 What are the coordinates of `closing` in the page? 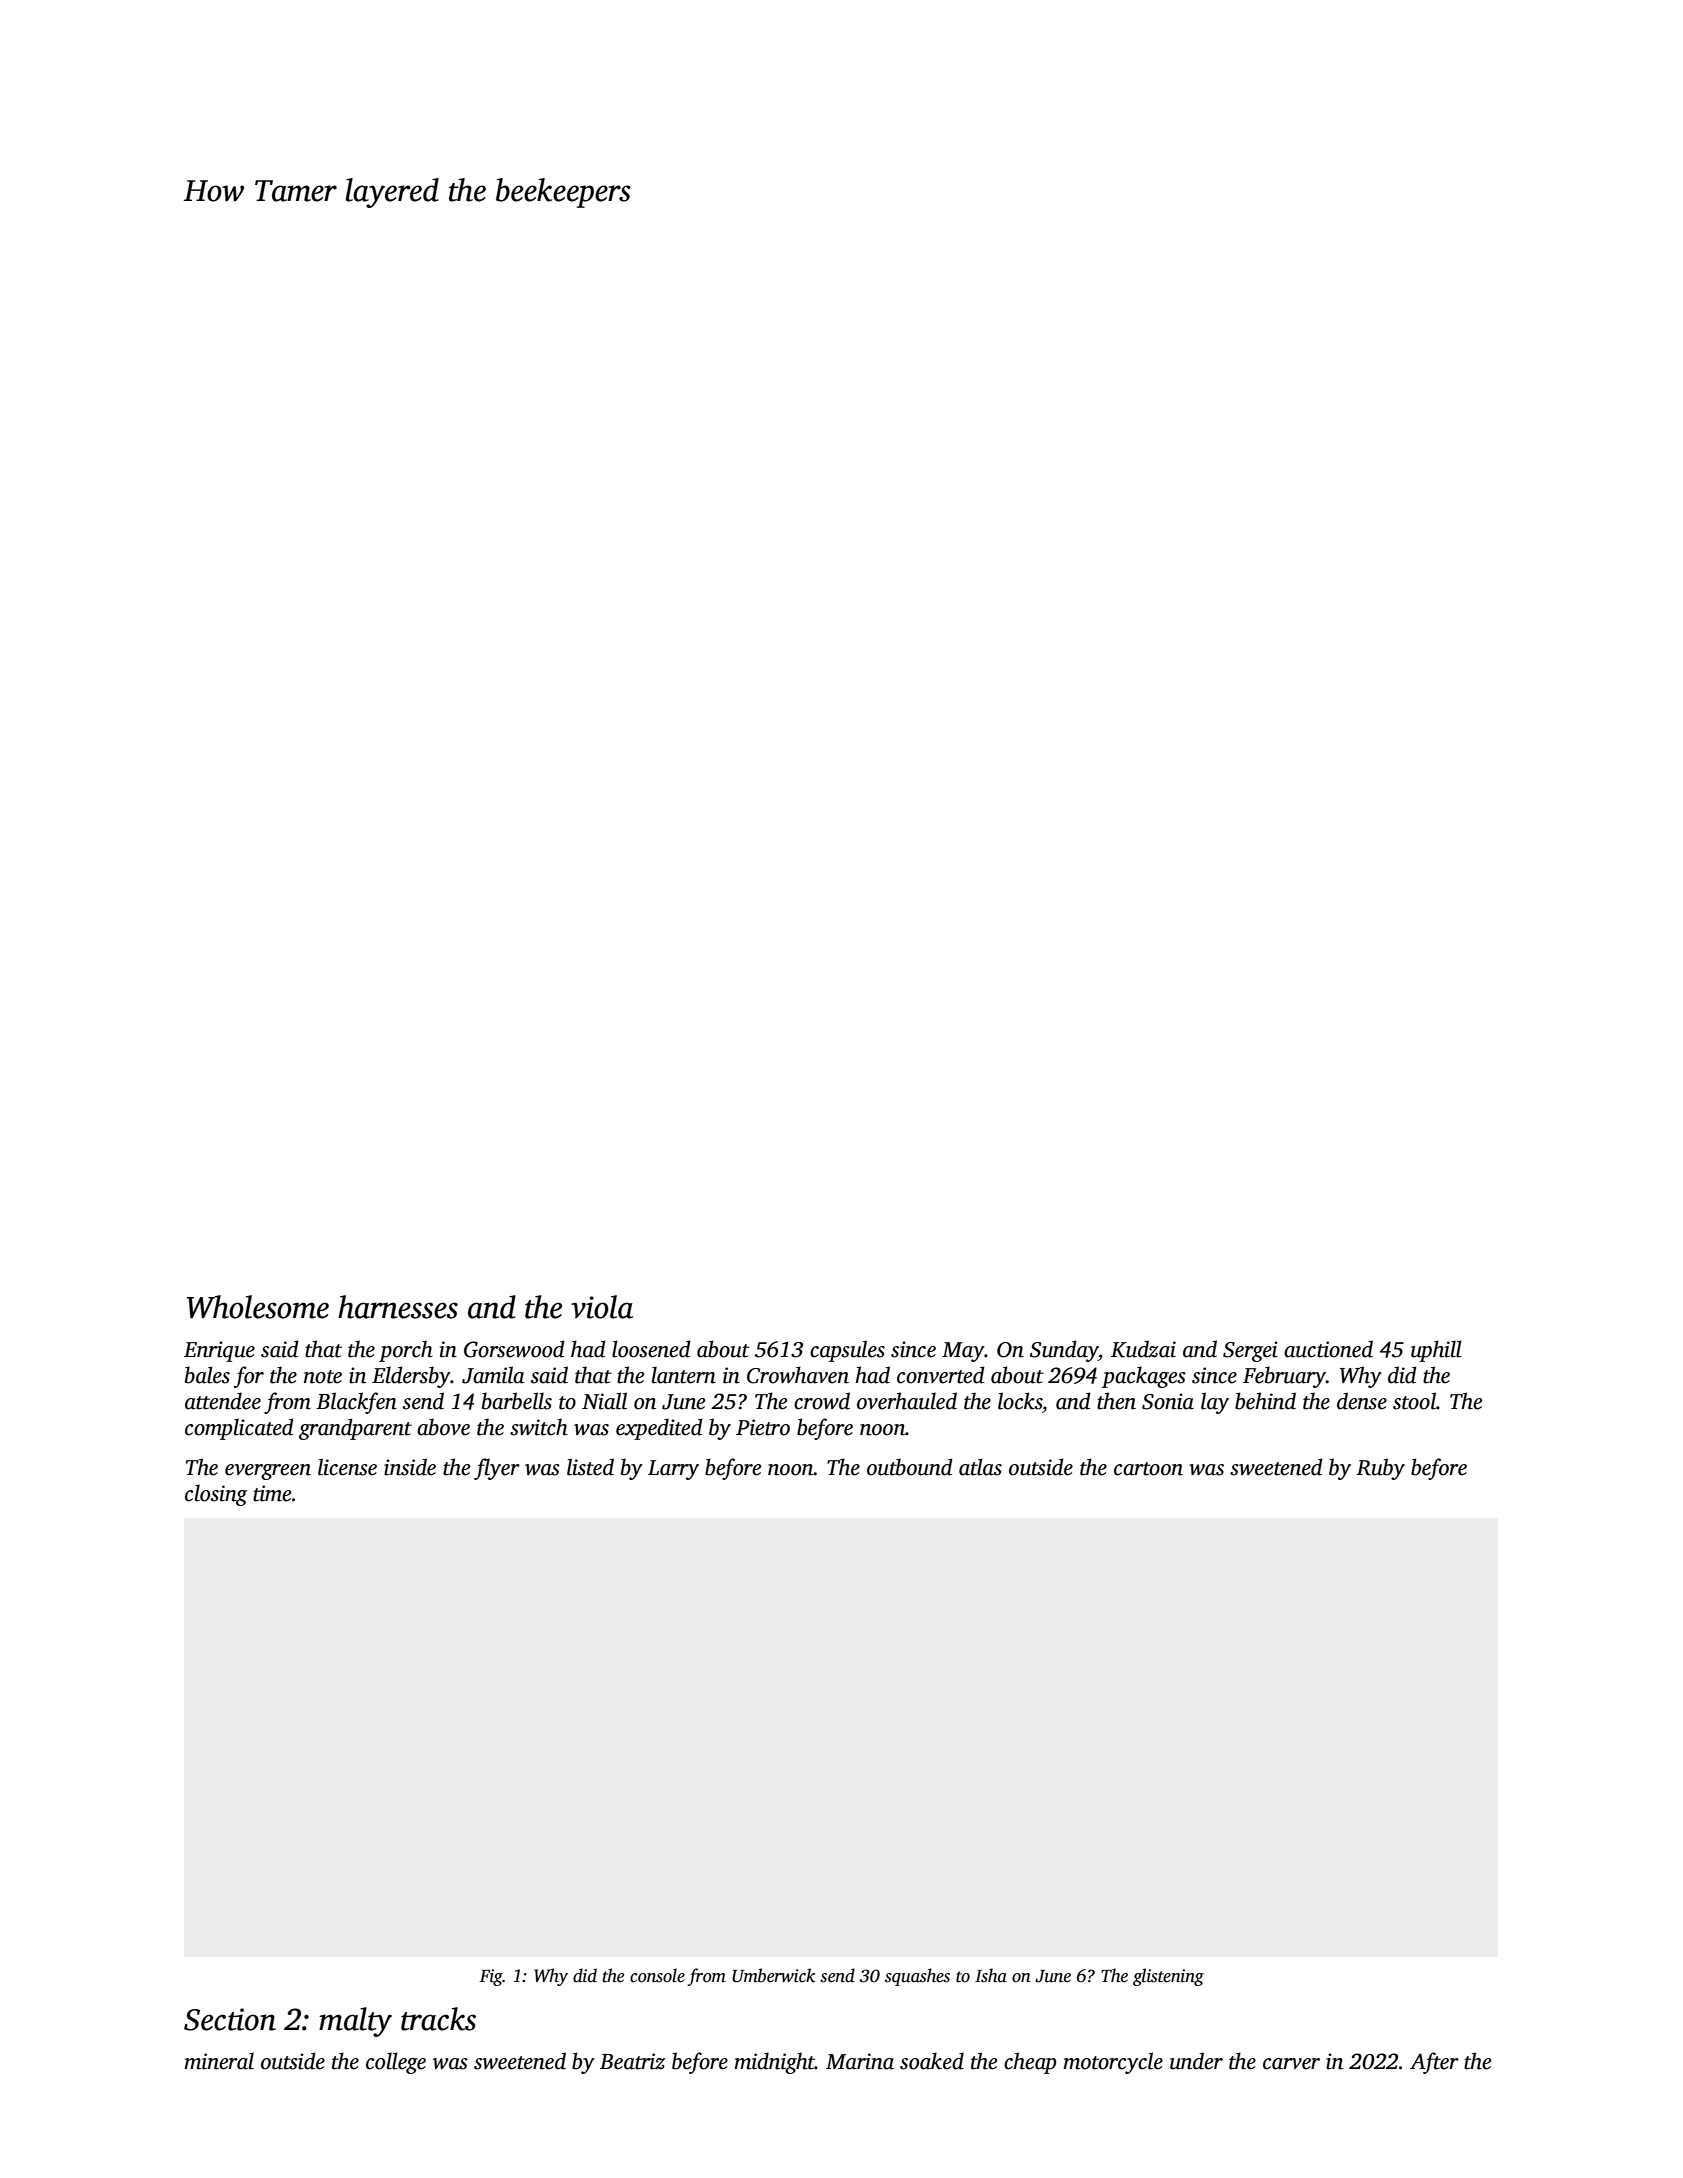 It's located at (216, 1495).
